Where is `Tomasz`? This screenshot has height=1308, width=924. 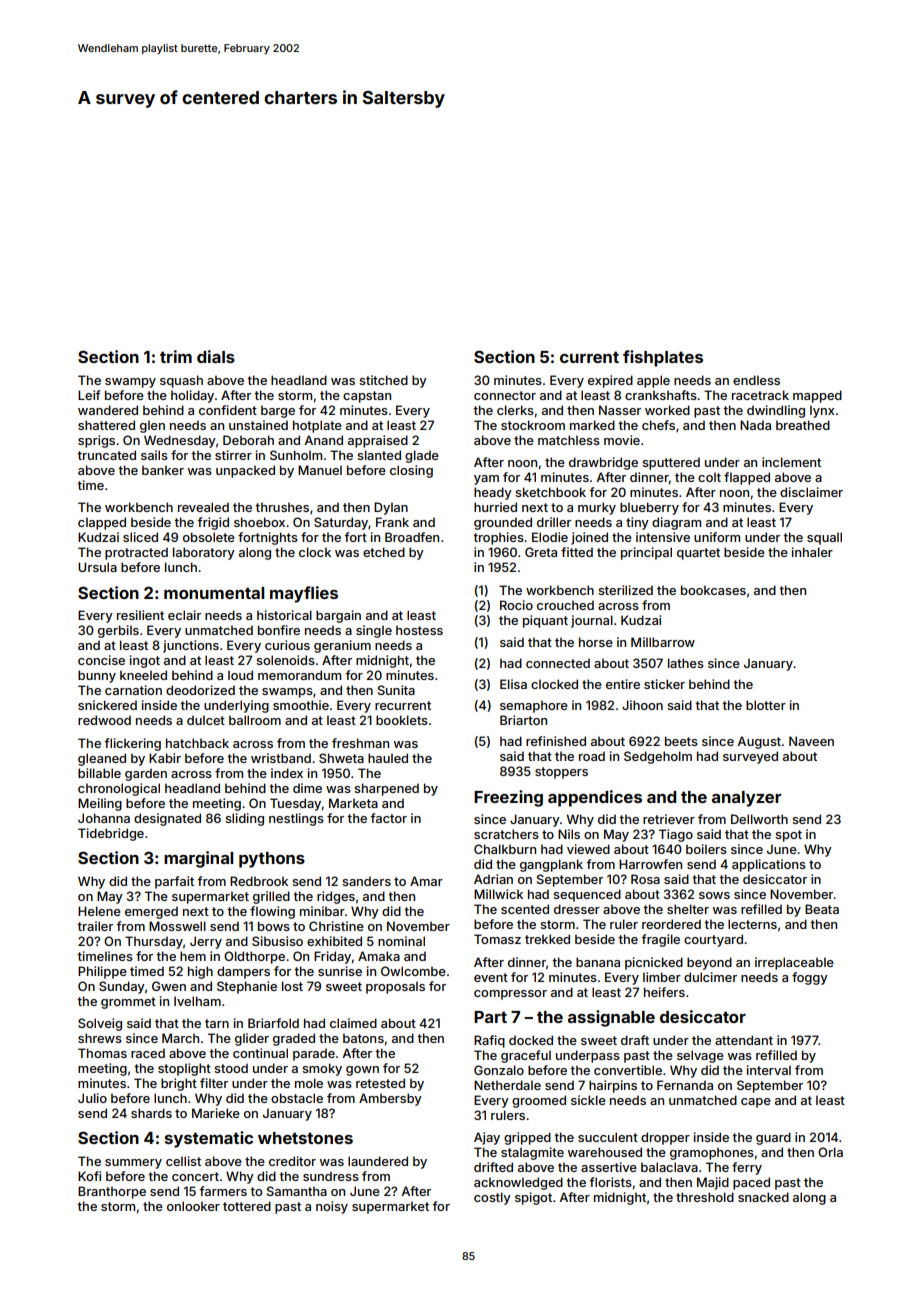
Tomasz is located at coordinates (497, 939).
